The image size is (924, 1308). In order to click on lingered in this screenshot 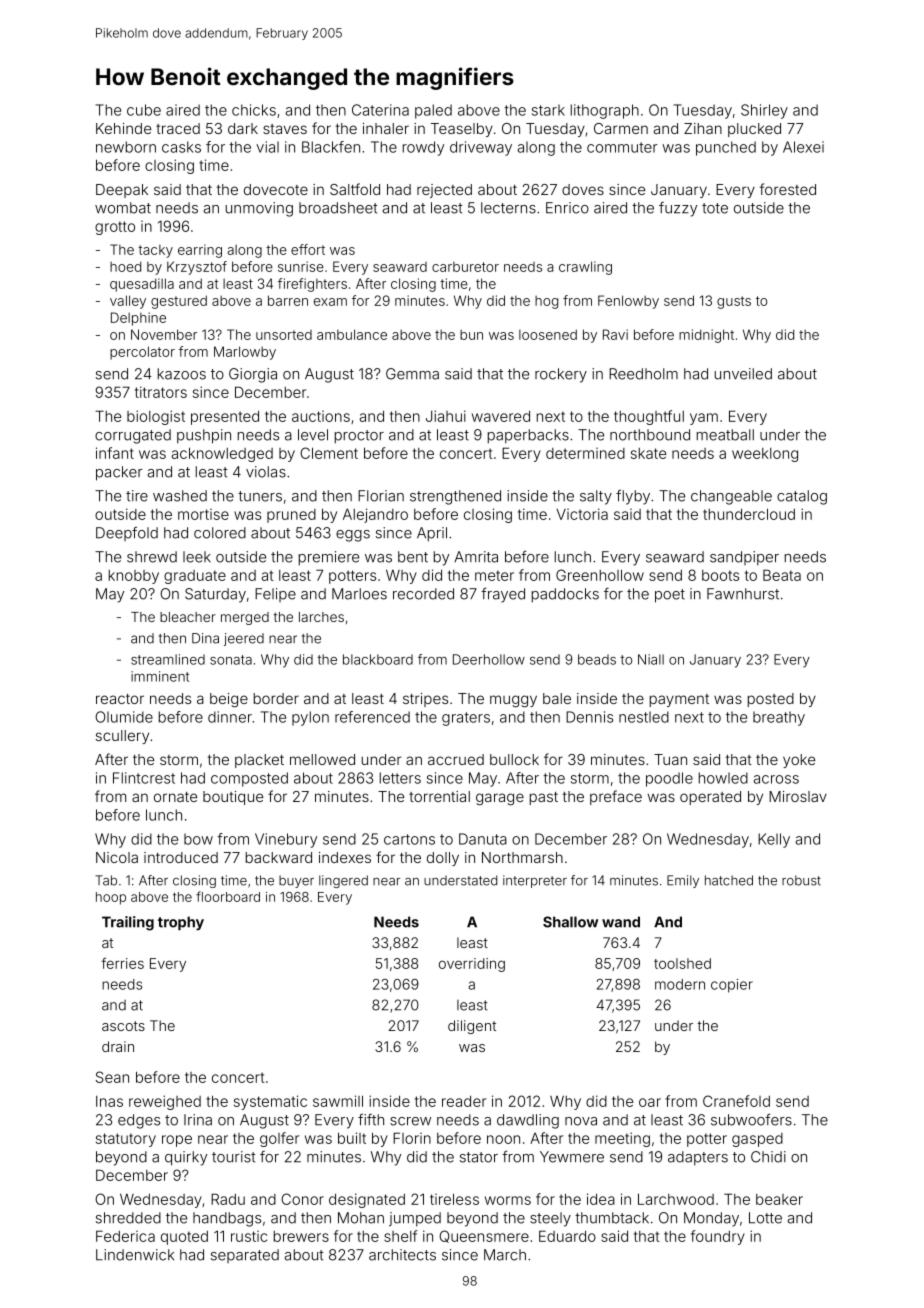, I will do `click(343, 881)`.
